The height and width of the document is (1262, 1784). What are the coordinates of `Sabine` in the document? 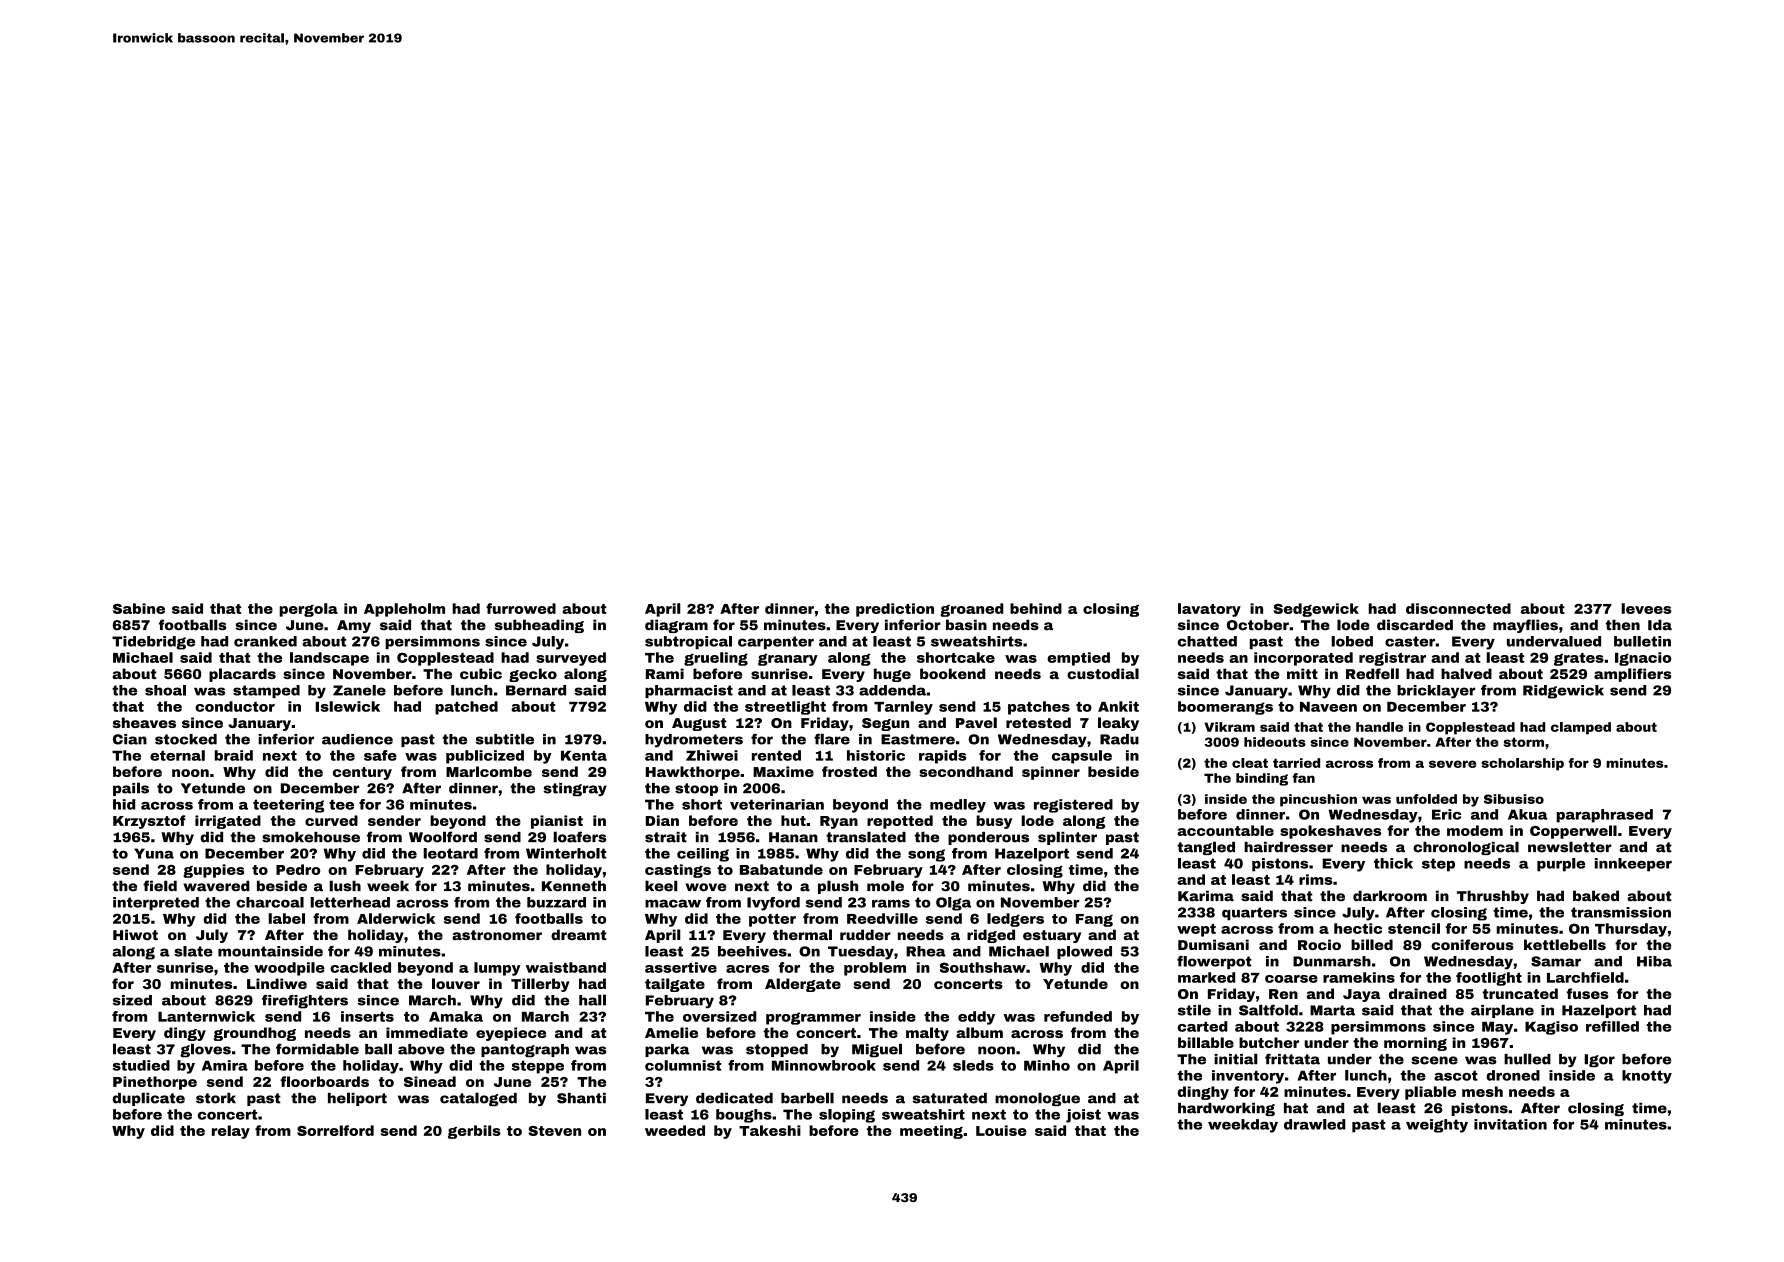 It's located at (139, 608).
